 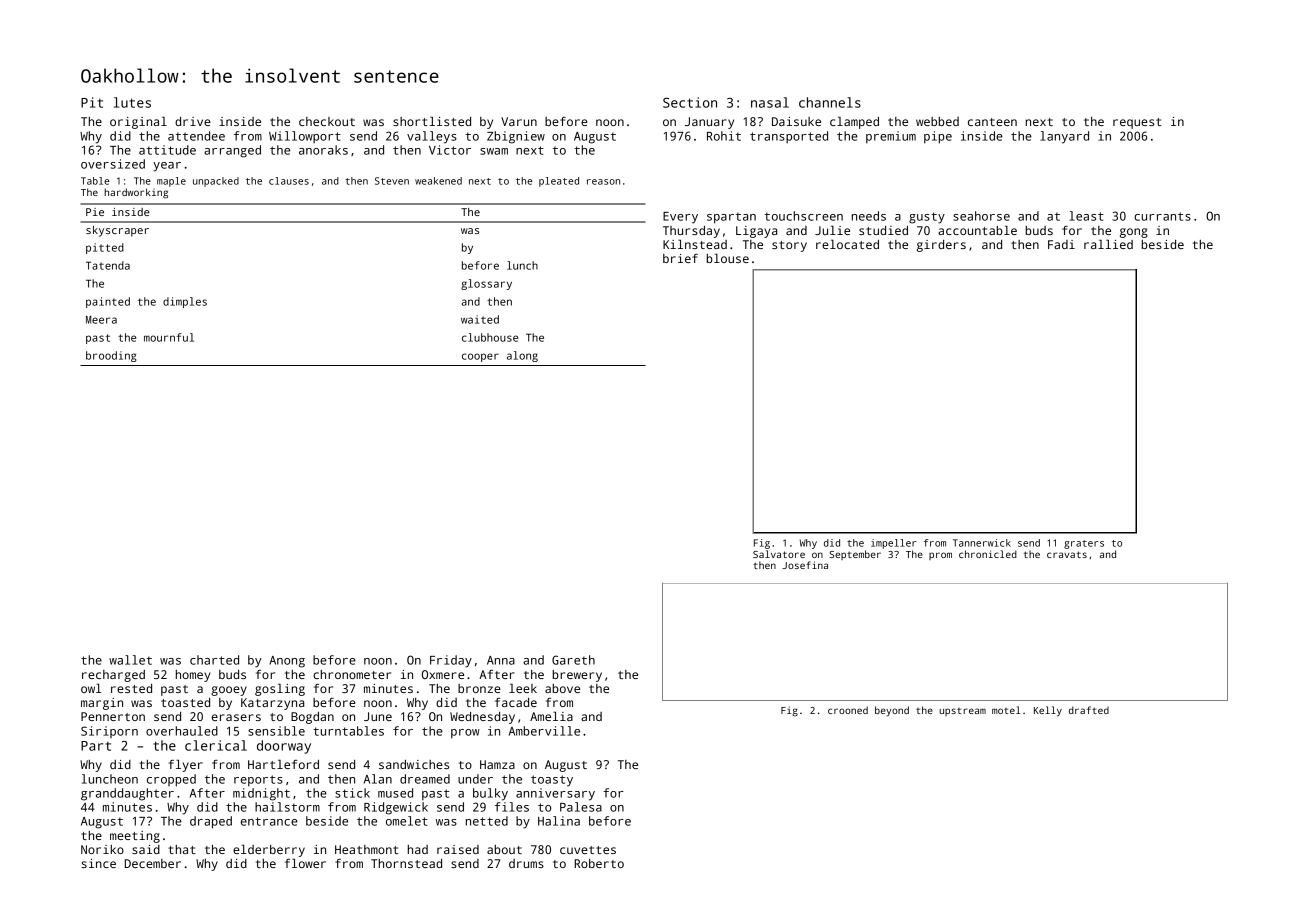 What do you see at coordinates (779, 554) in the screenshot?
I see `Salvatore` at bounding box center [779, 554].
